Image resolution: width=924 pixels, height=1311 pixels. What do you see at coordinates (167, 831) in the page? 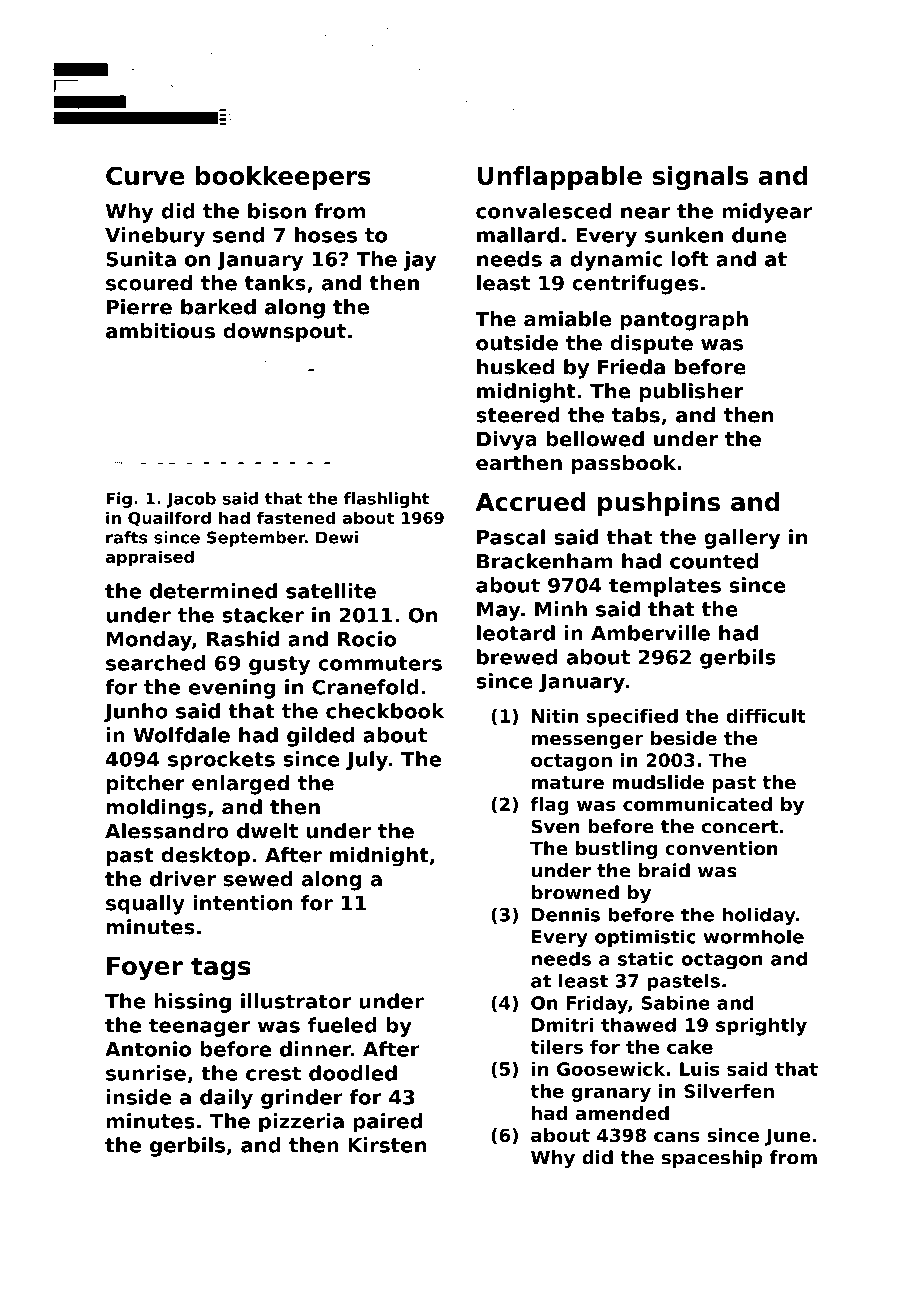
I see `Alessandro` at bounding box center [167, 831].
